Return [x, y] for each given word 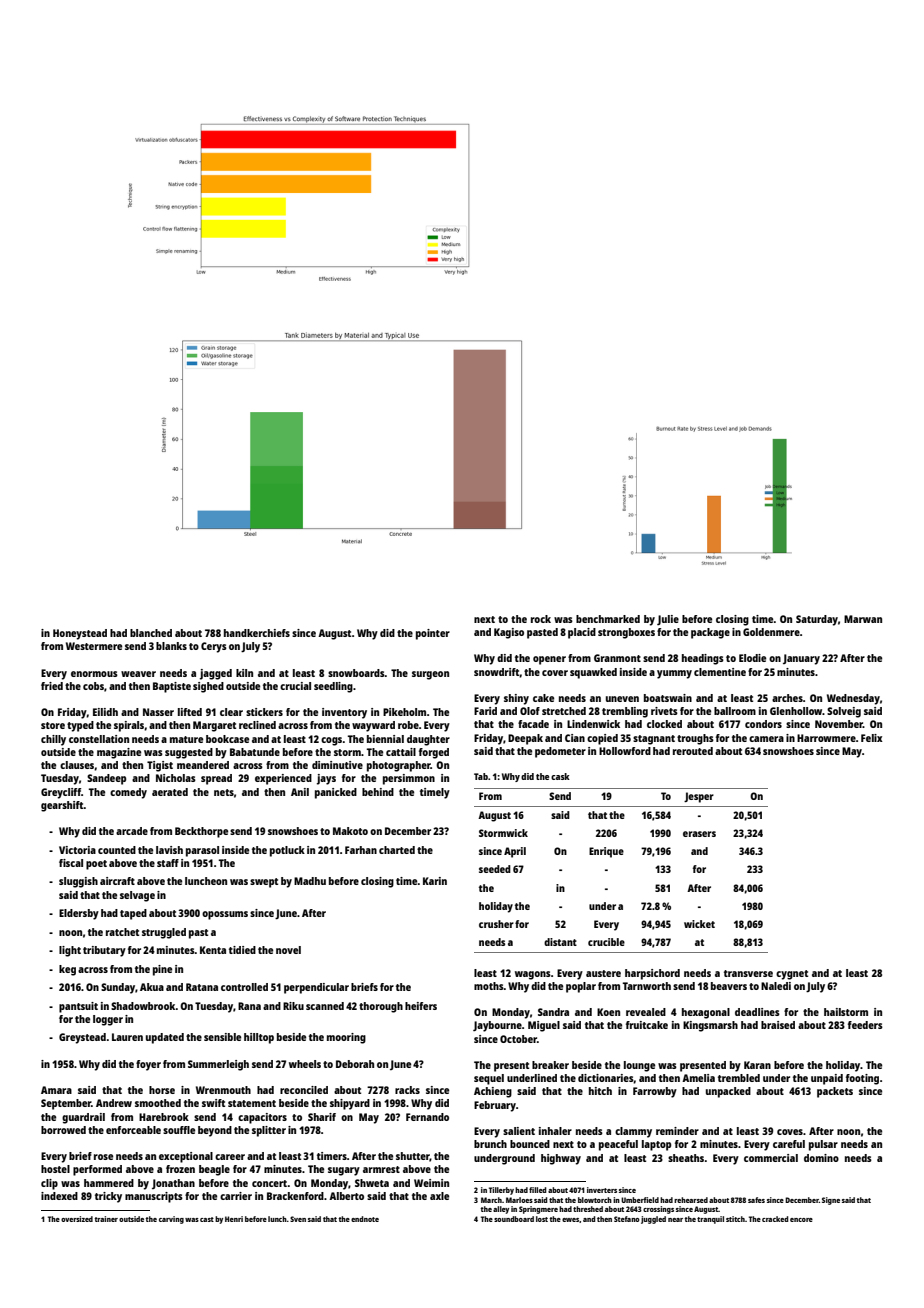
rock [541, 619]
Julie [668, 620]
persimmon [409, 779]
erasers [699, 834]
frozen [180, 1169]
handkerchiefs [257, 633]
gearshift [62, 806]
